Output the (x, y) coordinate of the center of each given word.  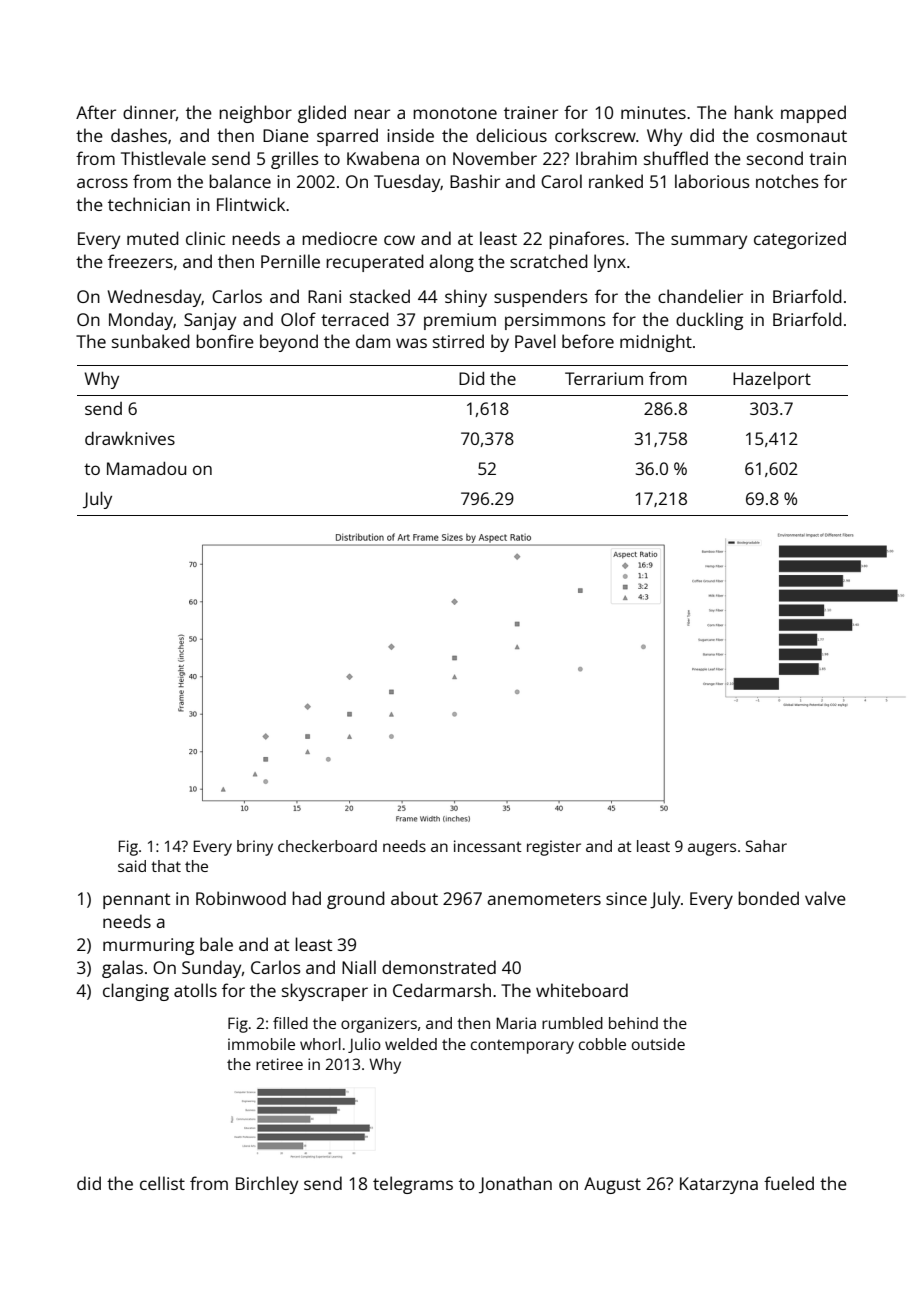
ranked (616, 181)
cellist (162, 1183)
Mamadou (146, 468)
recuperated (375, 263)
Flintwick (251, 204)
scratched (549, 261)
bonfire (225, 341)
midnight (656, 343)
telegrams (413, 1185)
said (132, 866)
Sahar (766, 846)
